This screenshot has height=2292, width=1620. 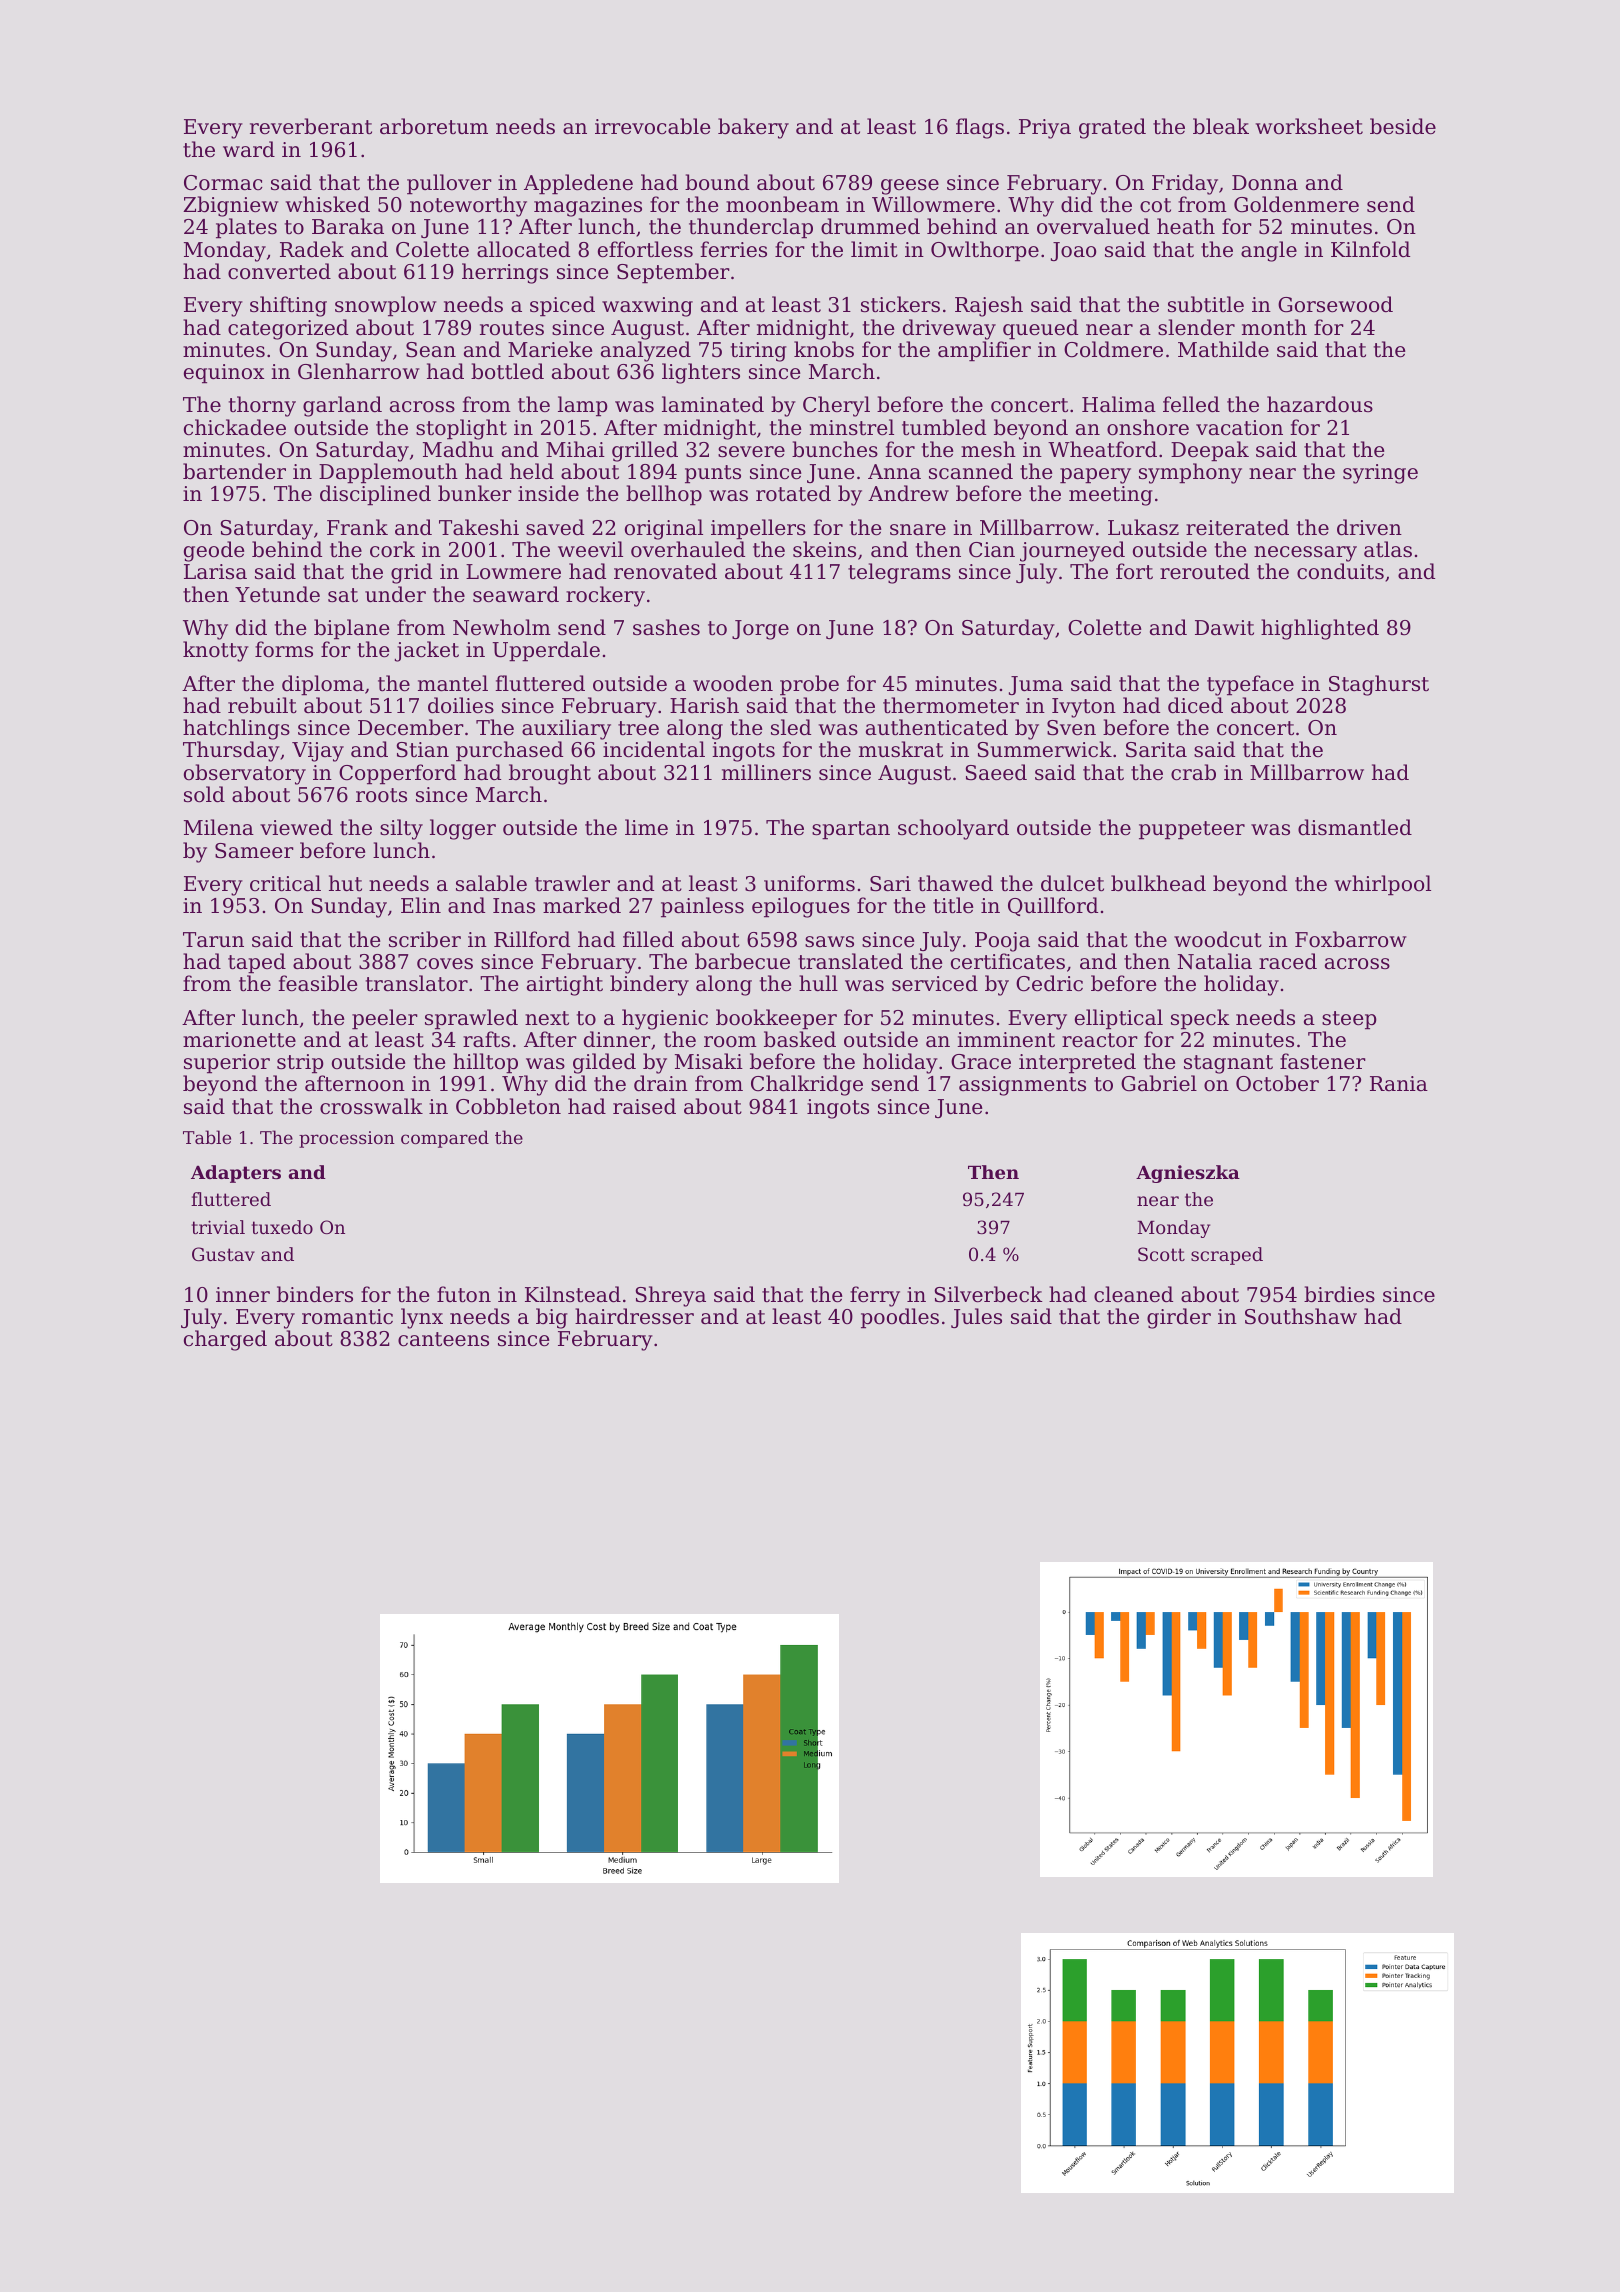 I want to click on canteens, so click(x=443, y=1339).
